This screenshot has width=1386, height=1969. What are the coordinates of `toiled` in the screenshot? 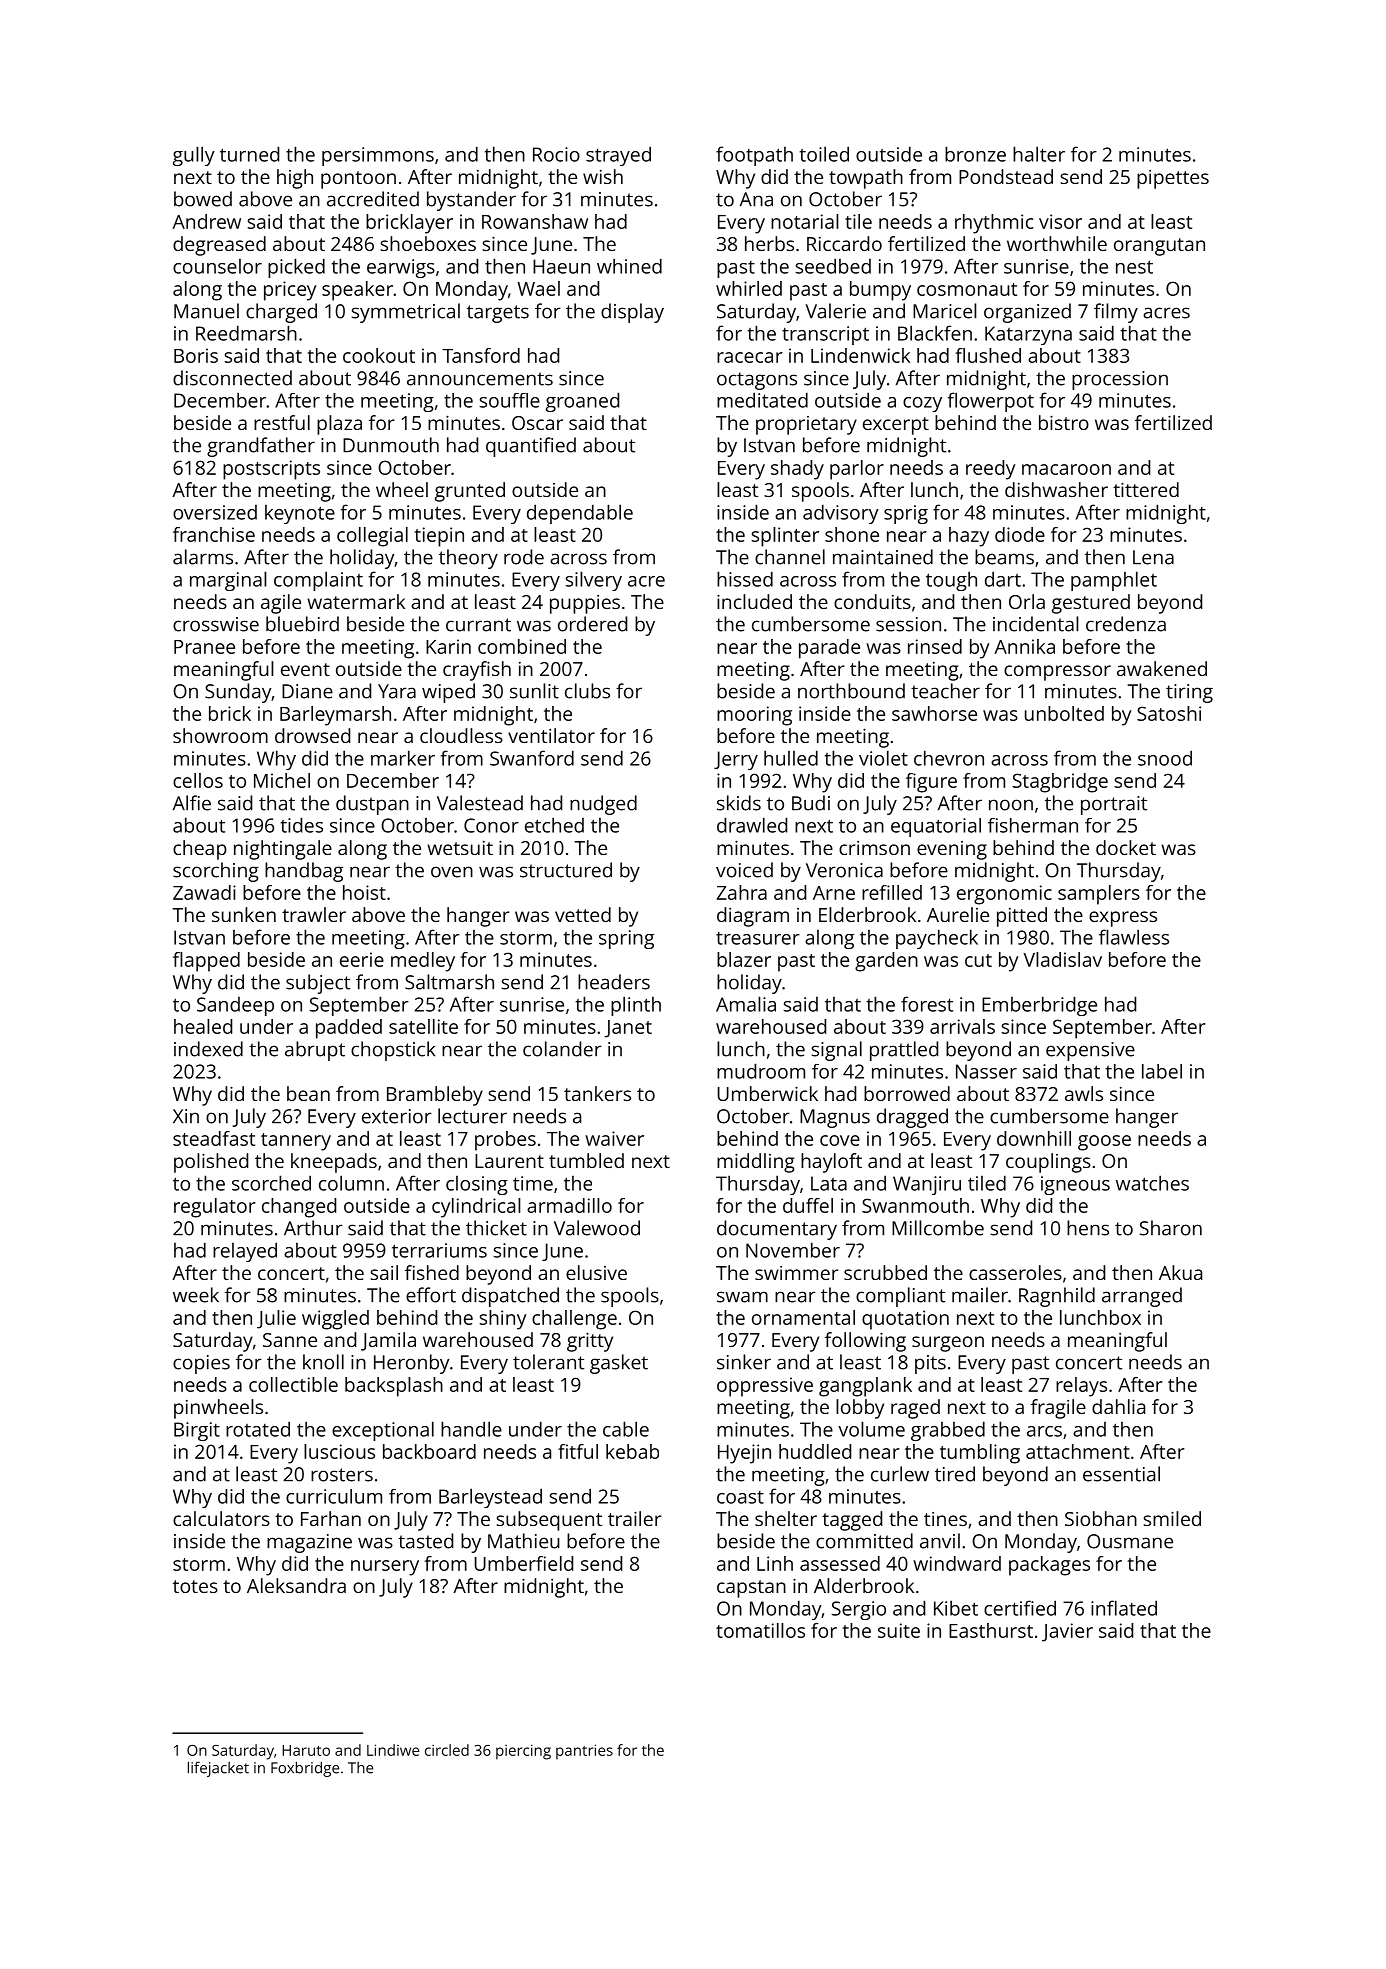 It's located at (824, 154).
